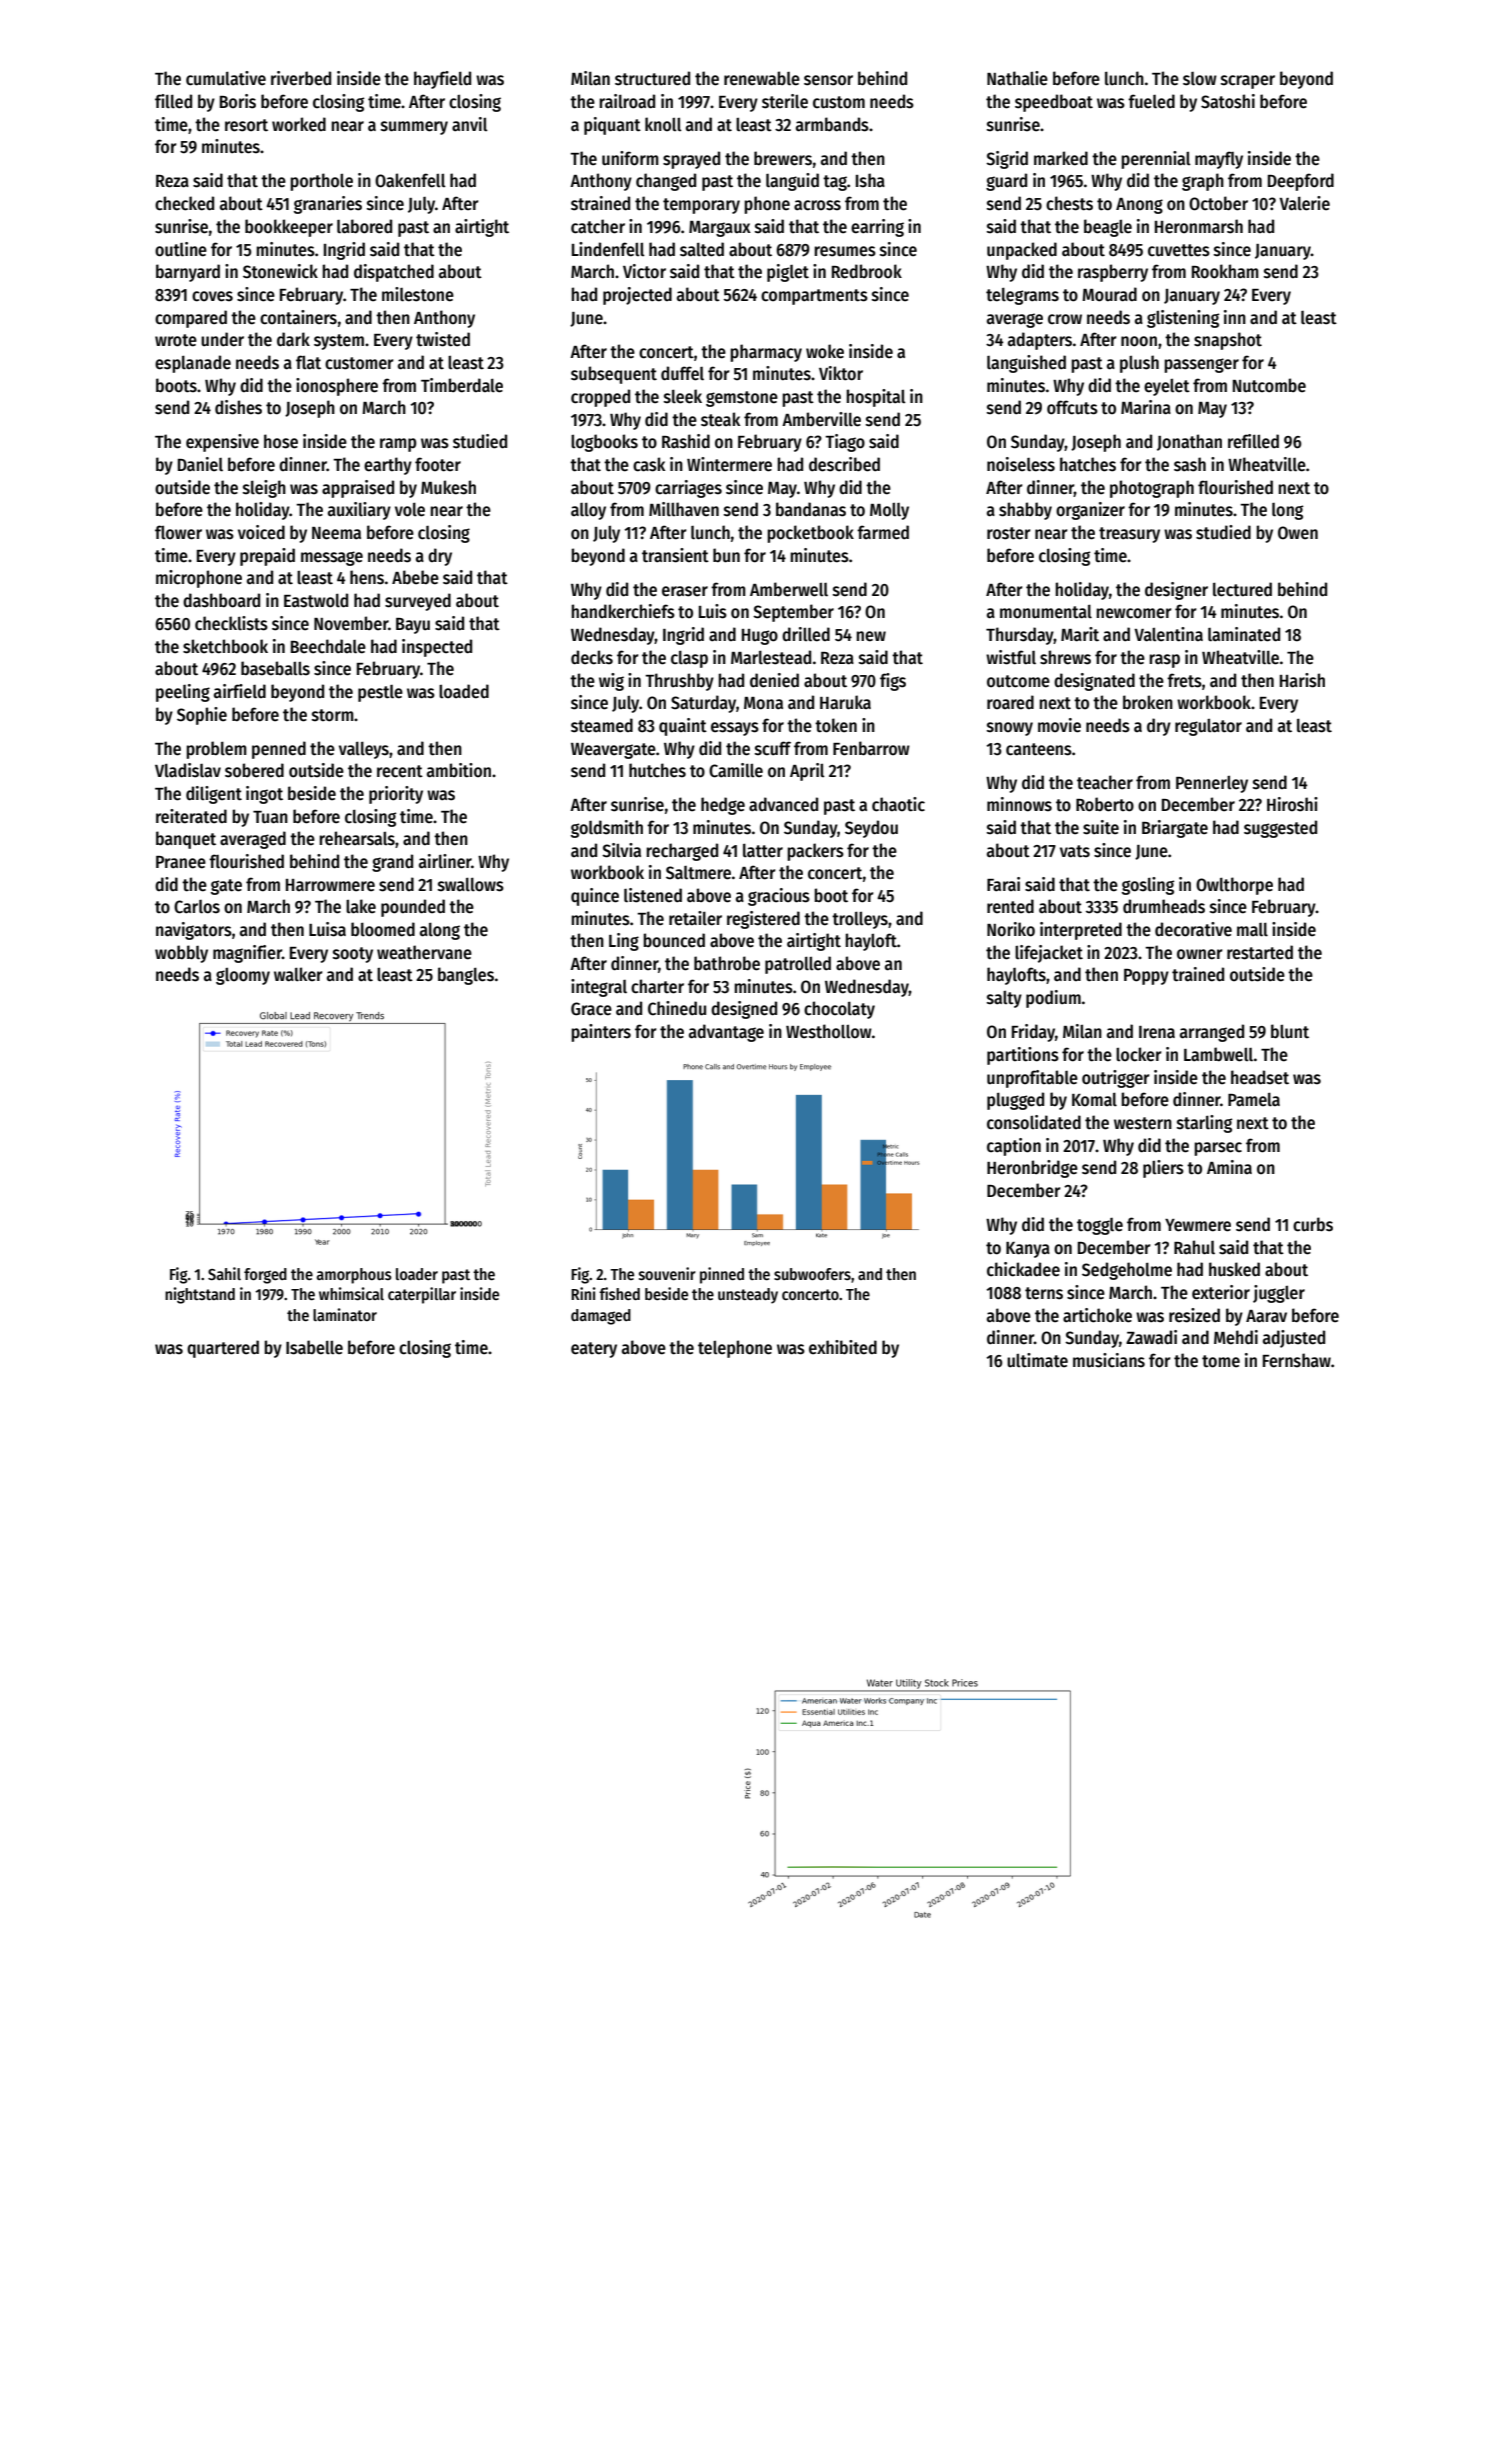  I want to click on hose, so click(281, 441).
